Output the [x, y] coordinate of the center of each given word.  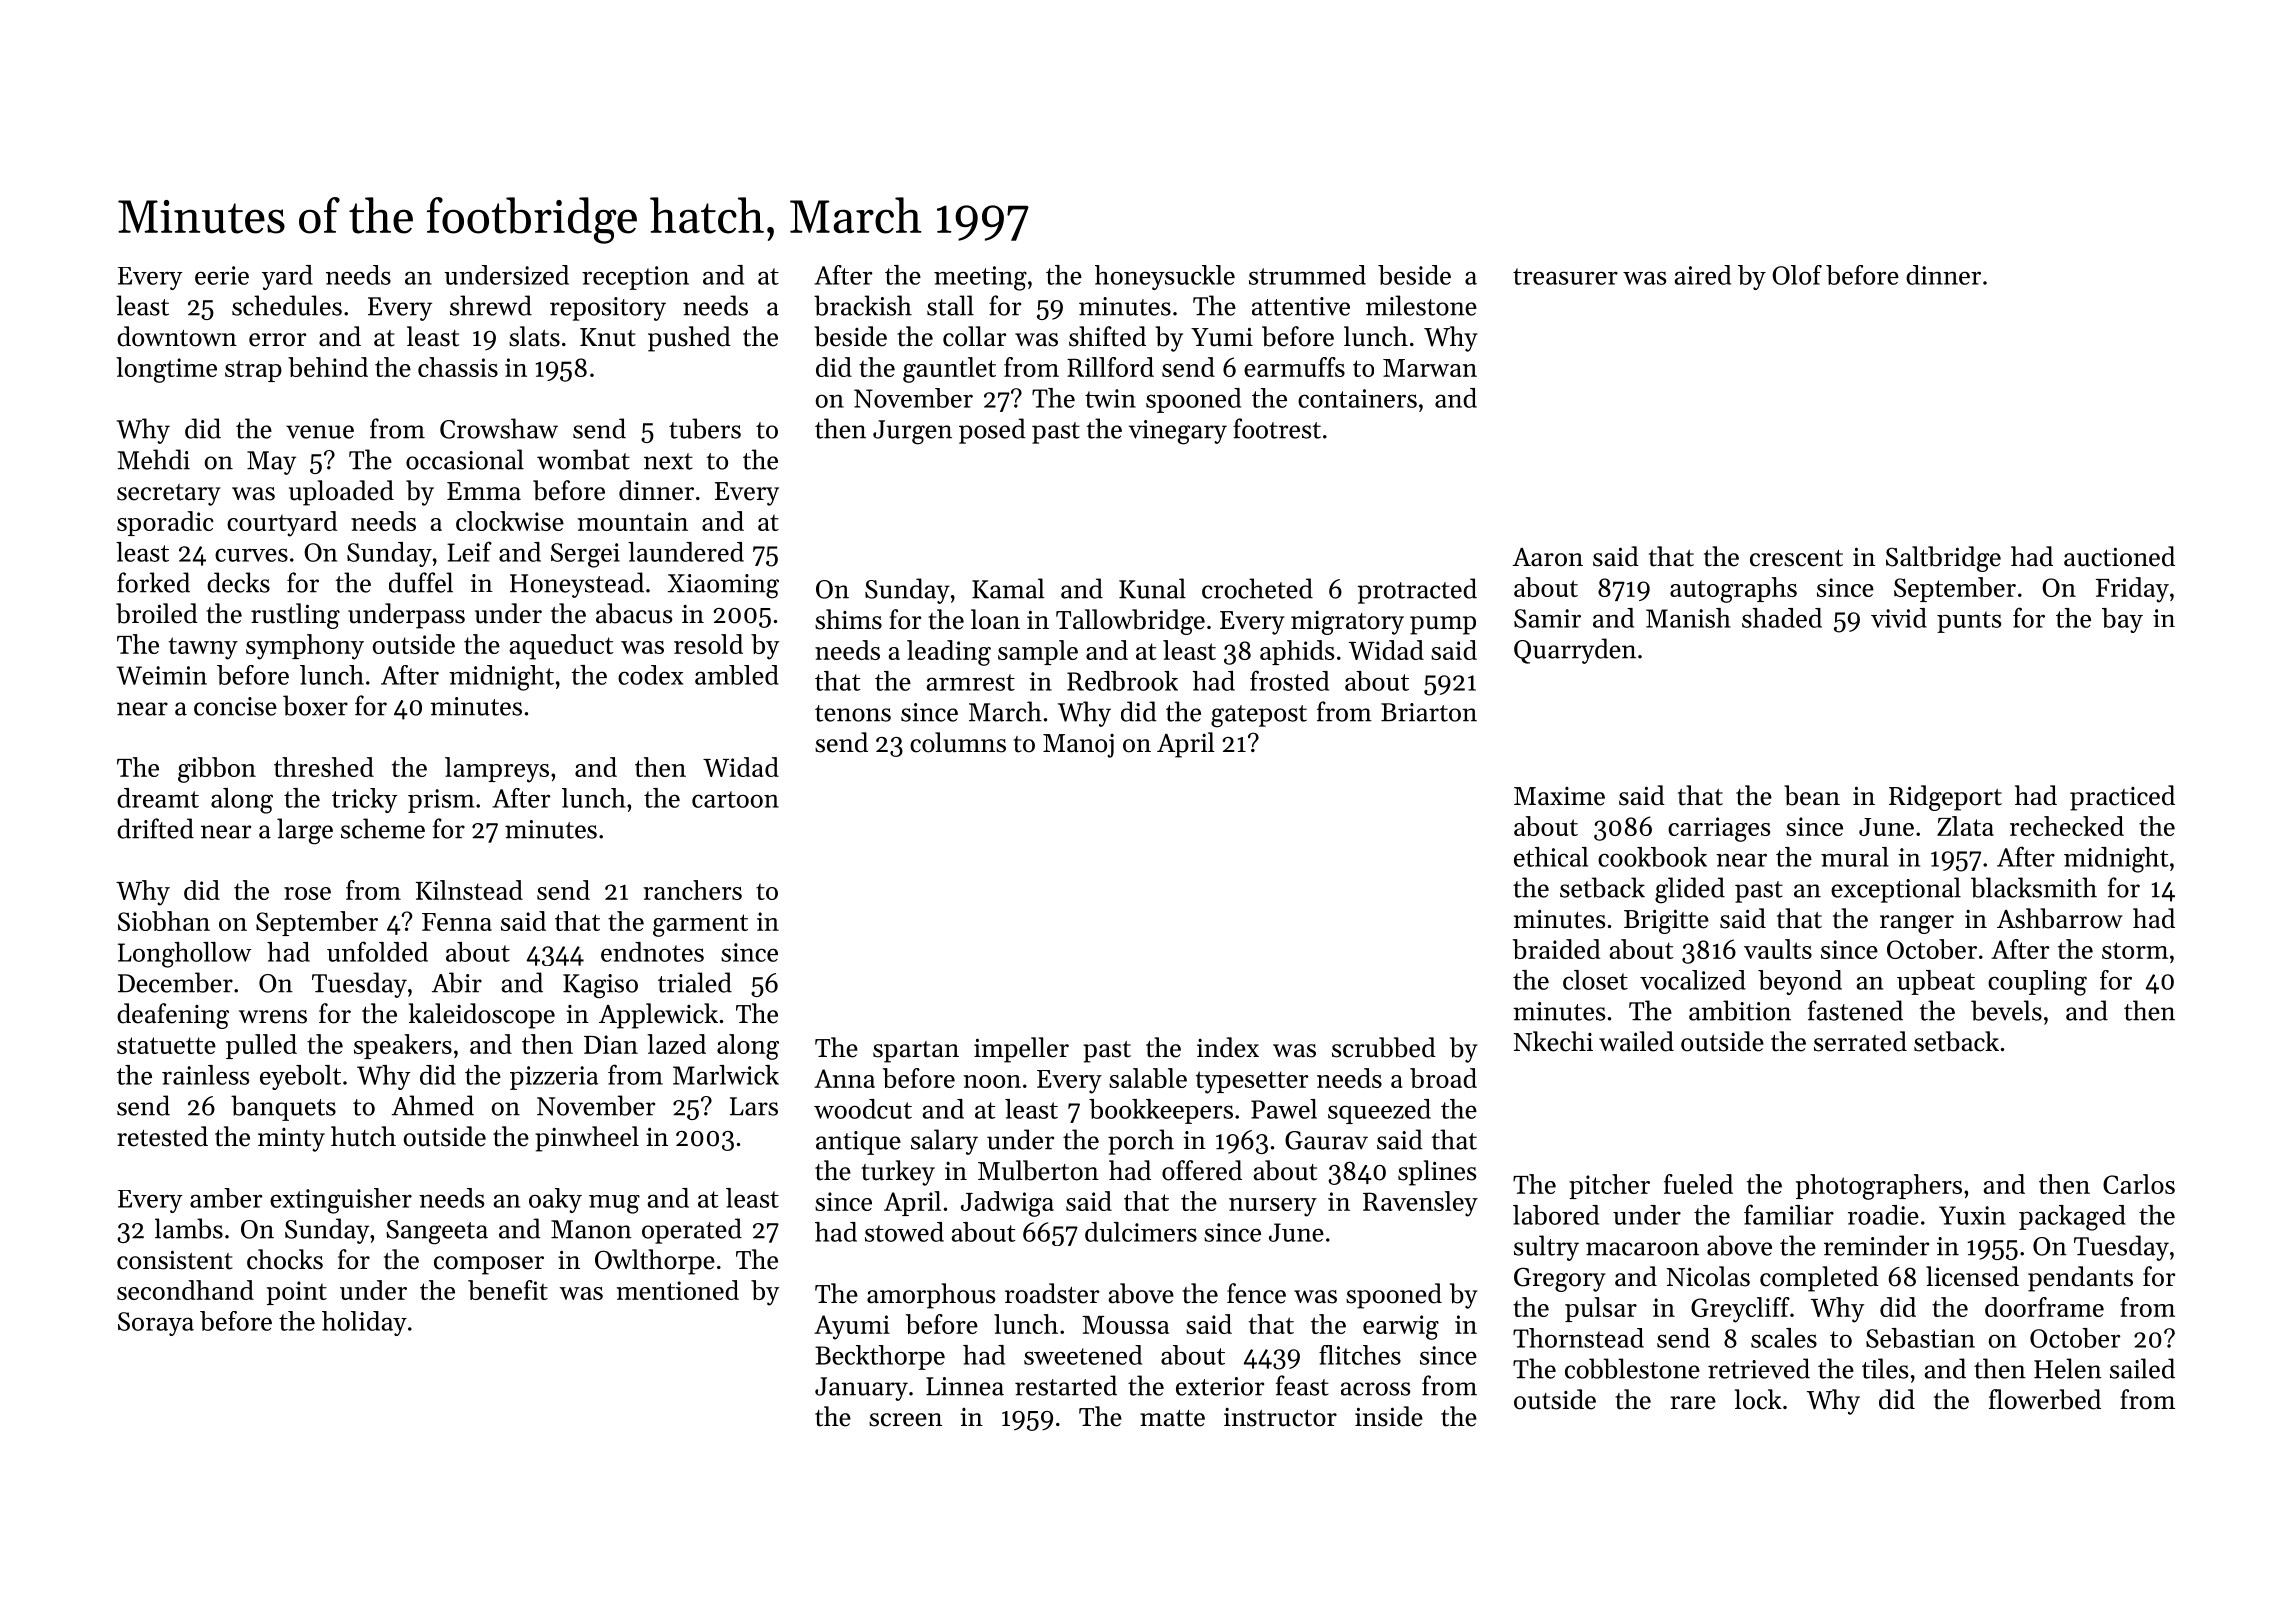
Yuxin [1972, 1215]
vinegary [1178, 432]
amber [226, 1198]
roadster [1052, 1293]
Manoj [1078, 746]
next [668, 461]
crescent [1796, 558]
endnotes [652, 952]
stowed [904, 1232]
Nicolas [1708, 1276]
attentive [1301, 306]
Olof [1797, 275]
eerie [222, 275]
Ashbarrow [2060, 918]
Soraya [156, 1324]
